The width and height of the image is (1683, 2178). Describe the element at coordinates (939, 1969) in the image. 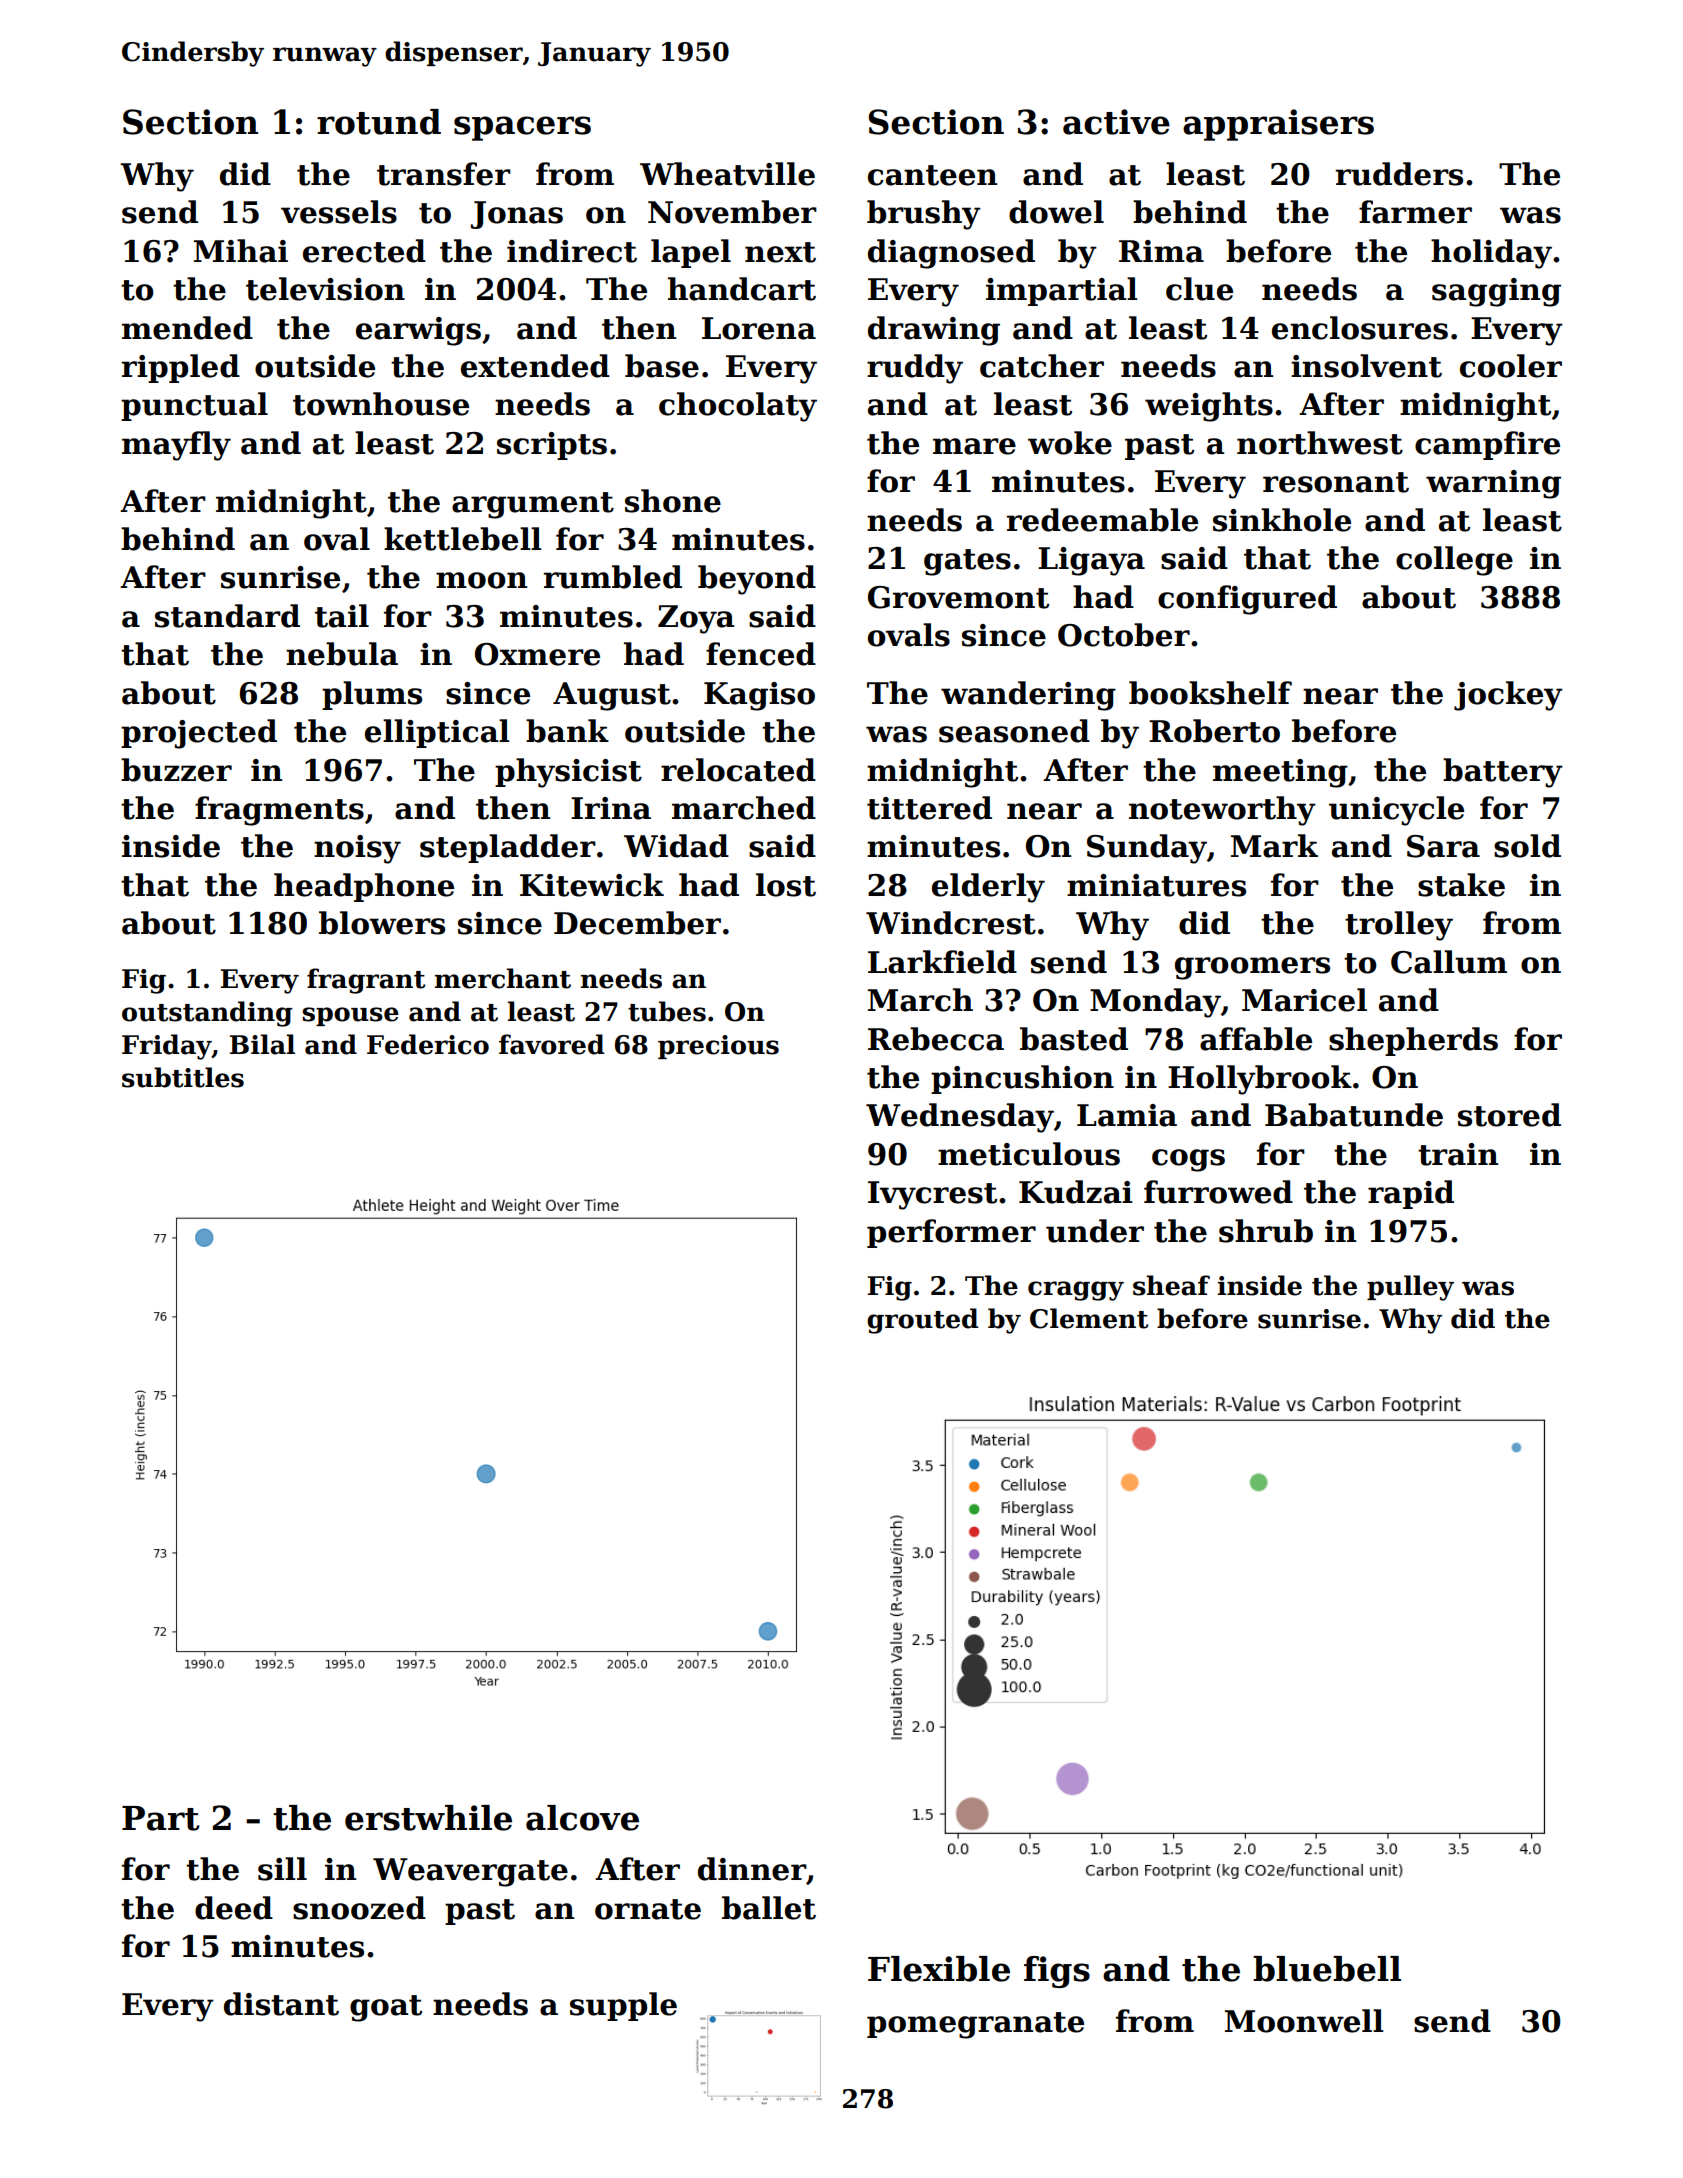

I see `Flexible` at that location.
